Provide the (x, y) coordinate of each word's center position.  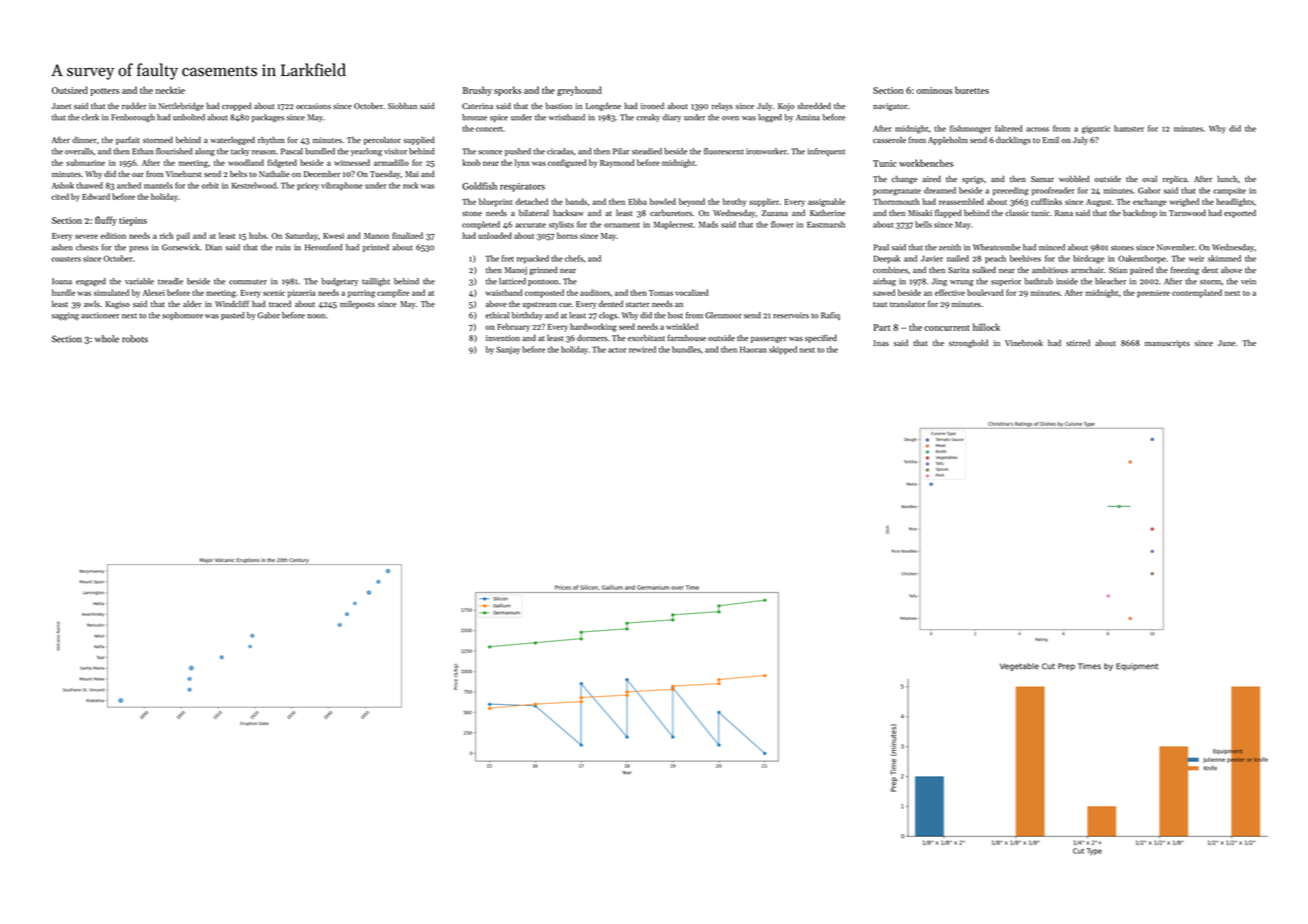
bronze (474, 117)
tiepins (133, 221)
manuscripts (1167, 344)
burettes (972, 90)
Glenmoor (723, 315)
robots (135, 339)
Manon (376, 236)
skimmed (1224, 258)
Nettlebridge (181, 106)
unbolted (189, 117)
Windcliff (232, 303)
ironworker (766, 151)
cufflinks (1046, 201)
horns (567, 235)
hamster (1129, 128)
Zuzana (775, 213)
